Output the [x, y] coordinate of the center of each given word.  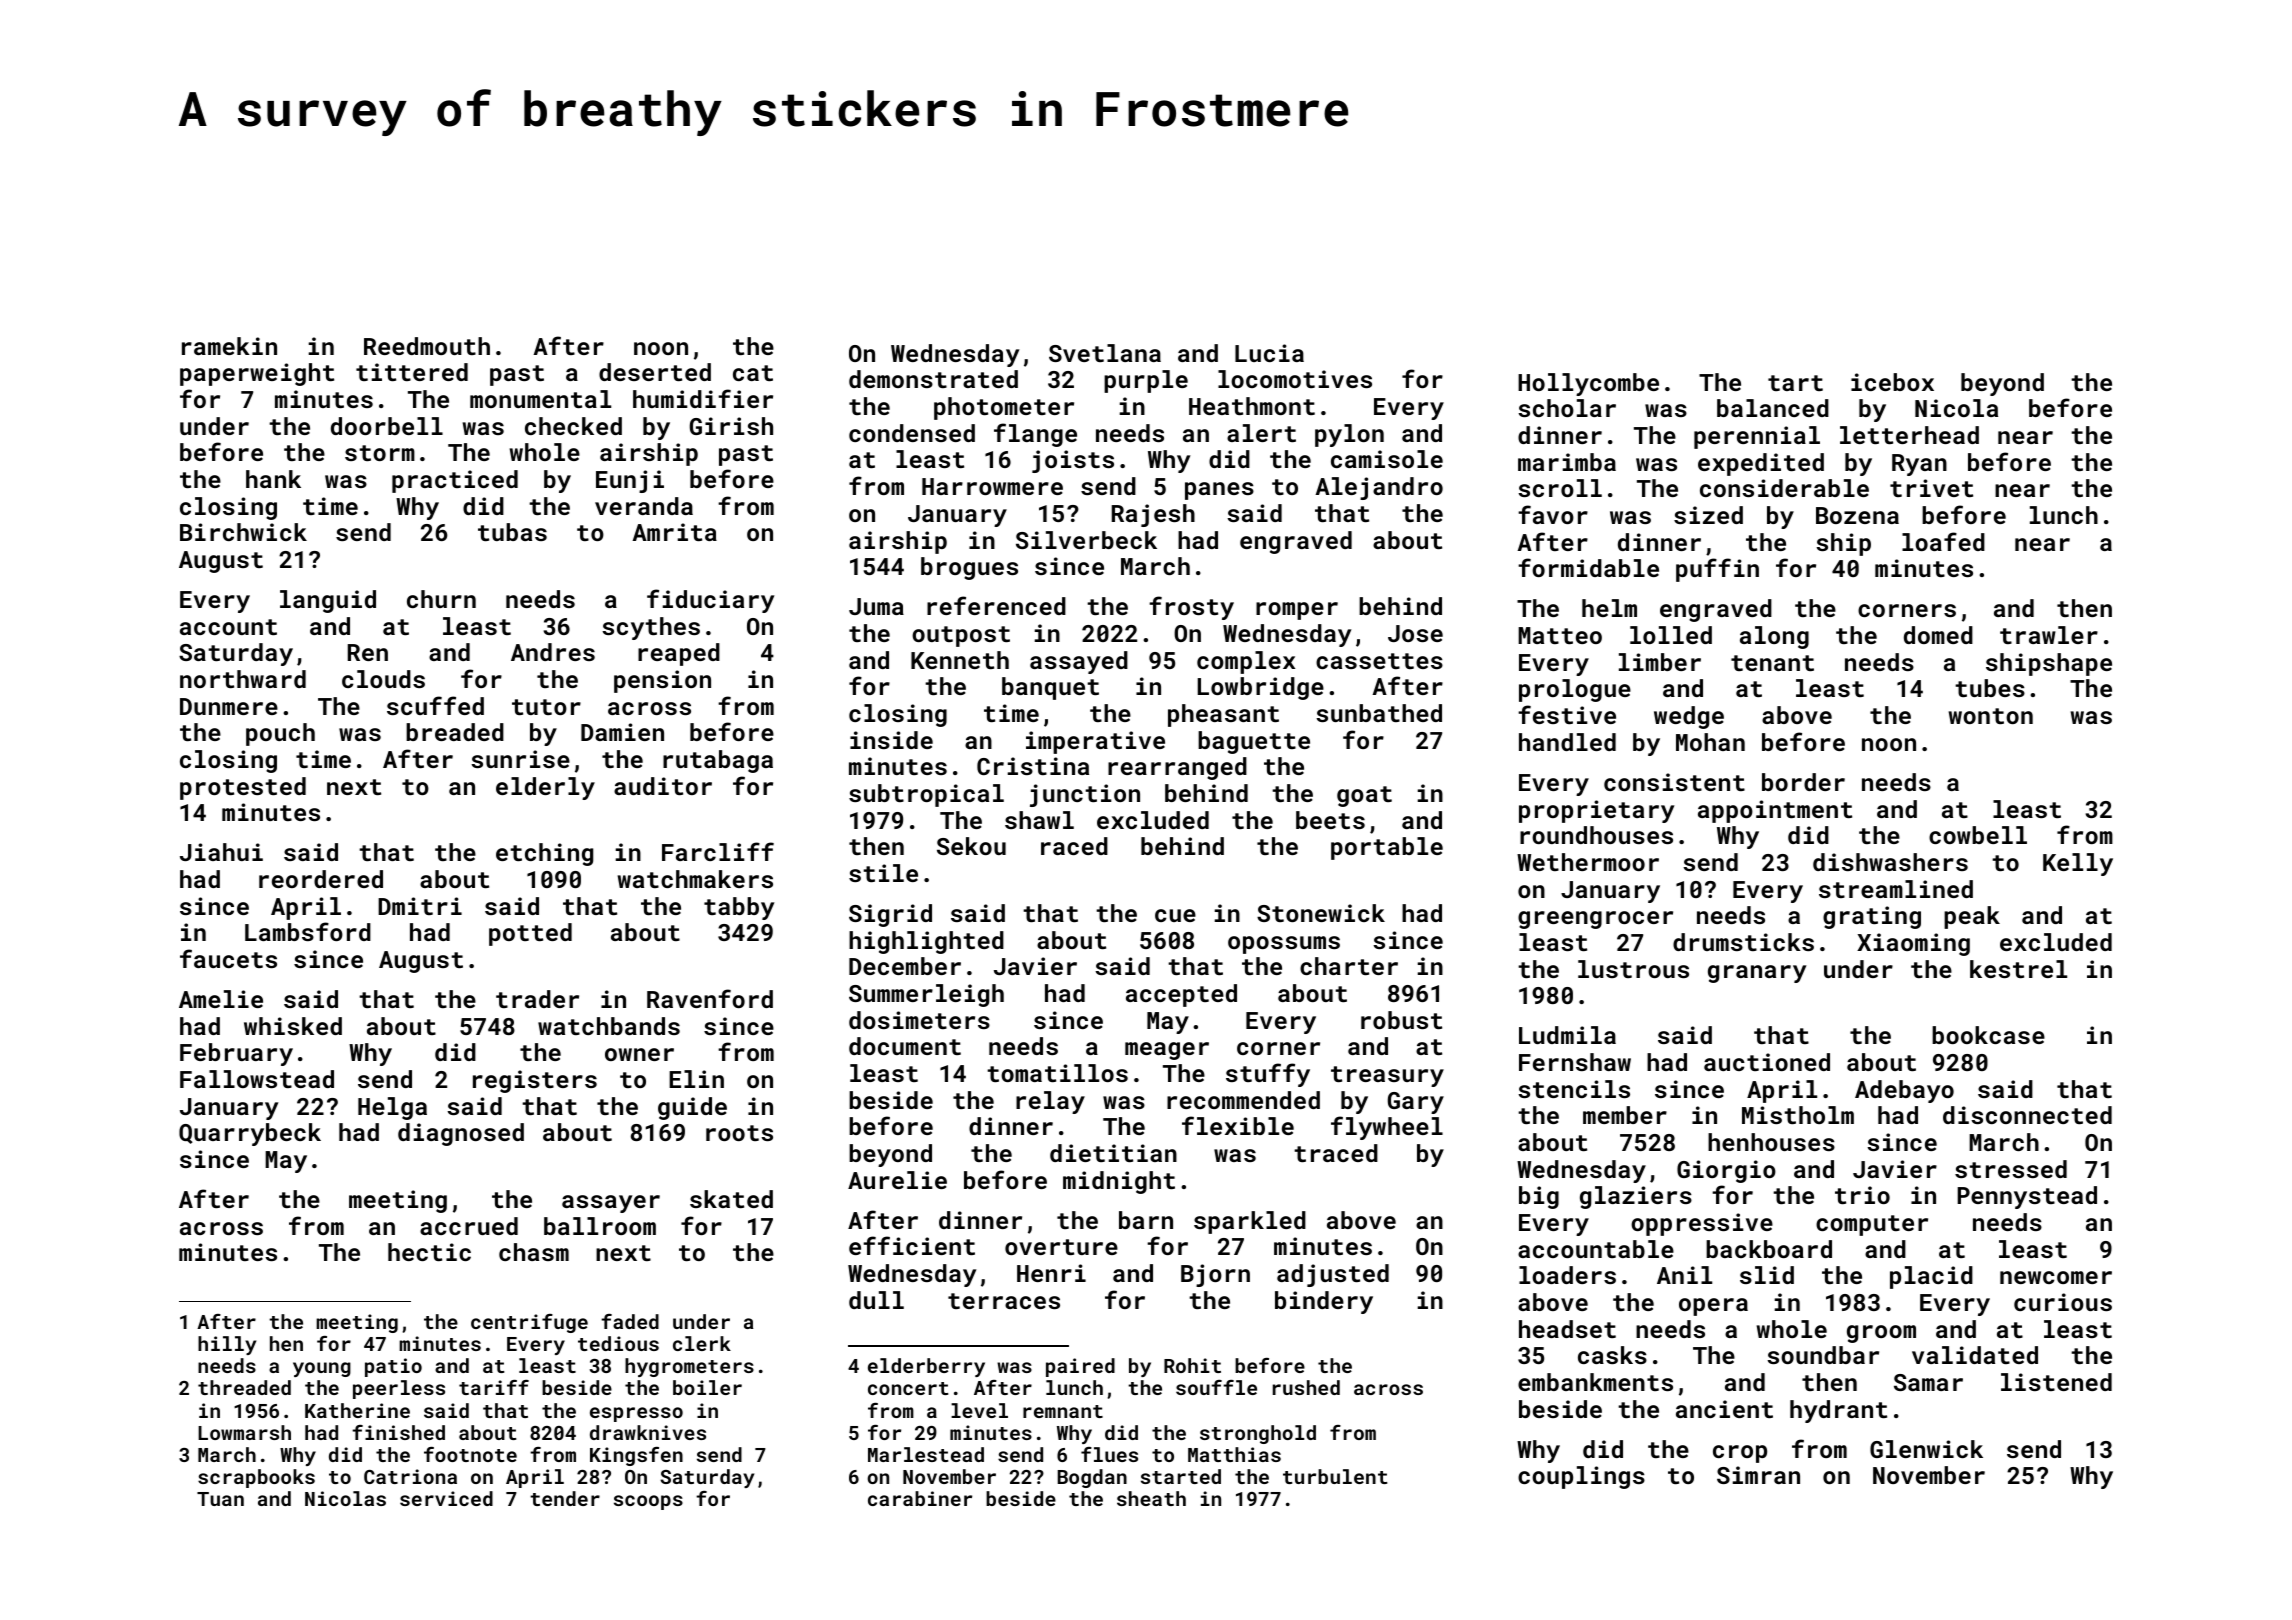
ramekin [229, 346]
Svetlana [1105, 353]
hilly [227, 1345]
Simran [1758, 1475]
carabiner [920, 1498]
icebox [1892, 382]
